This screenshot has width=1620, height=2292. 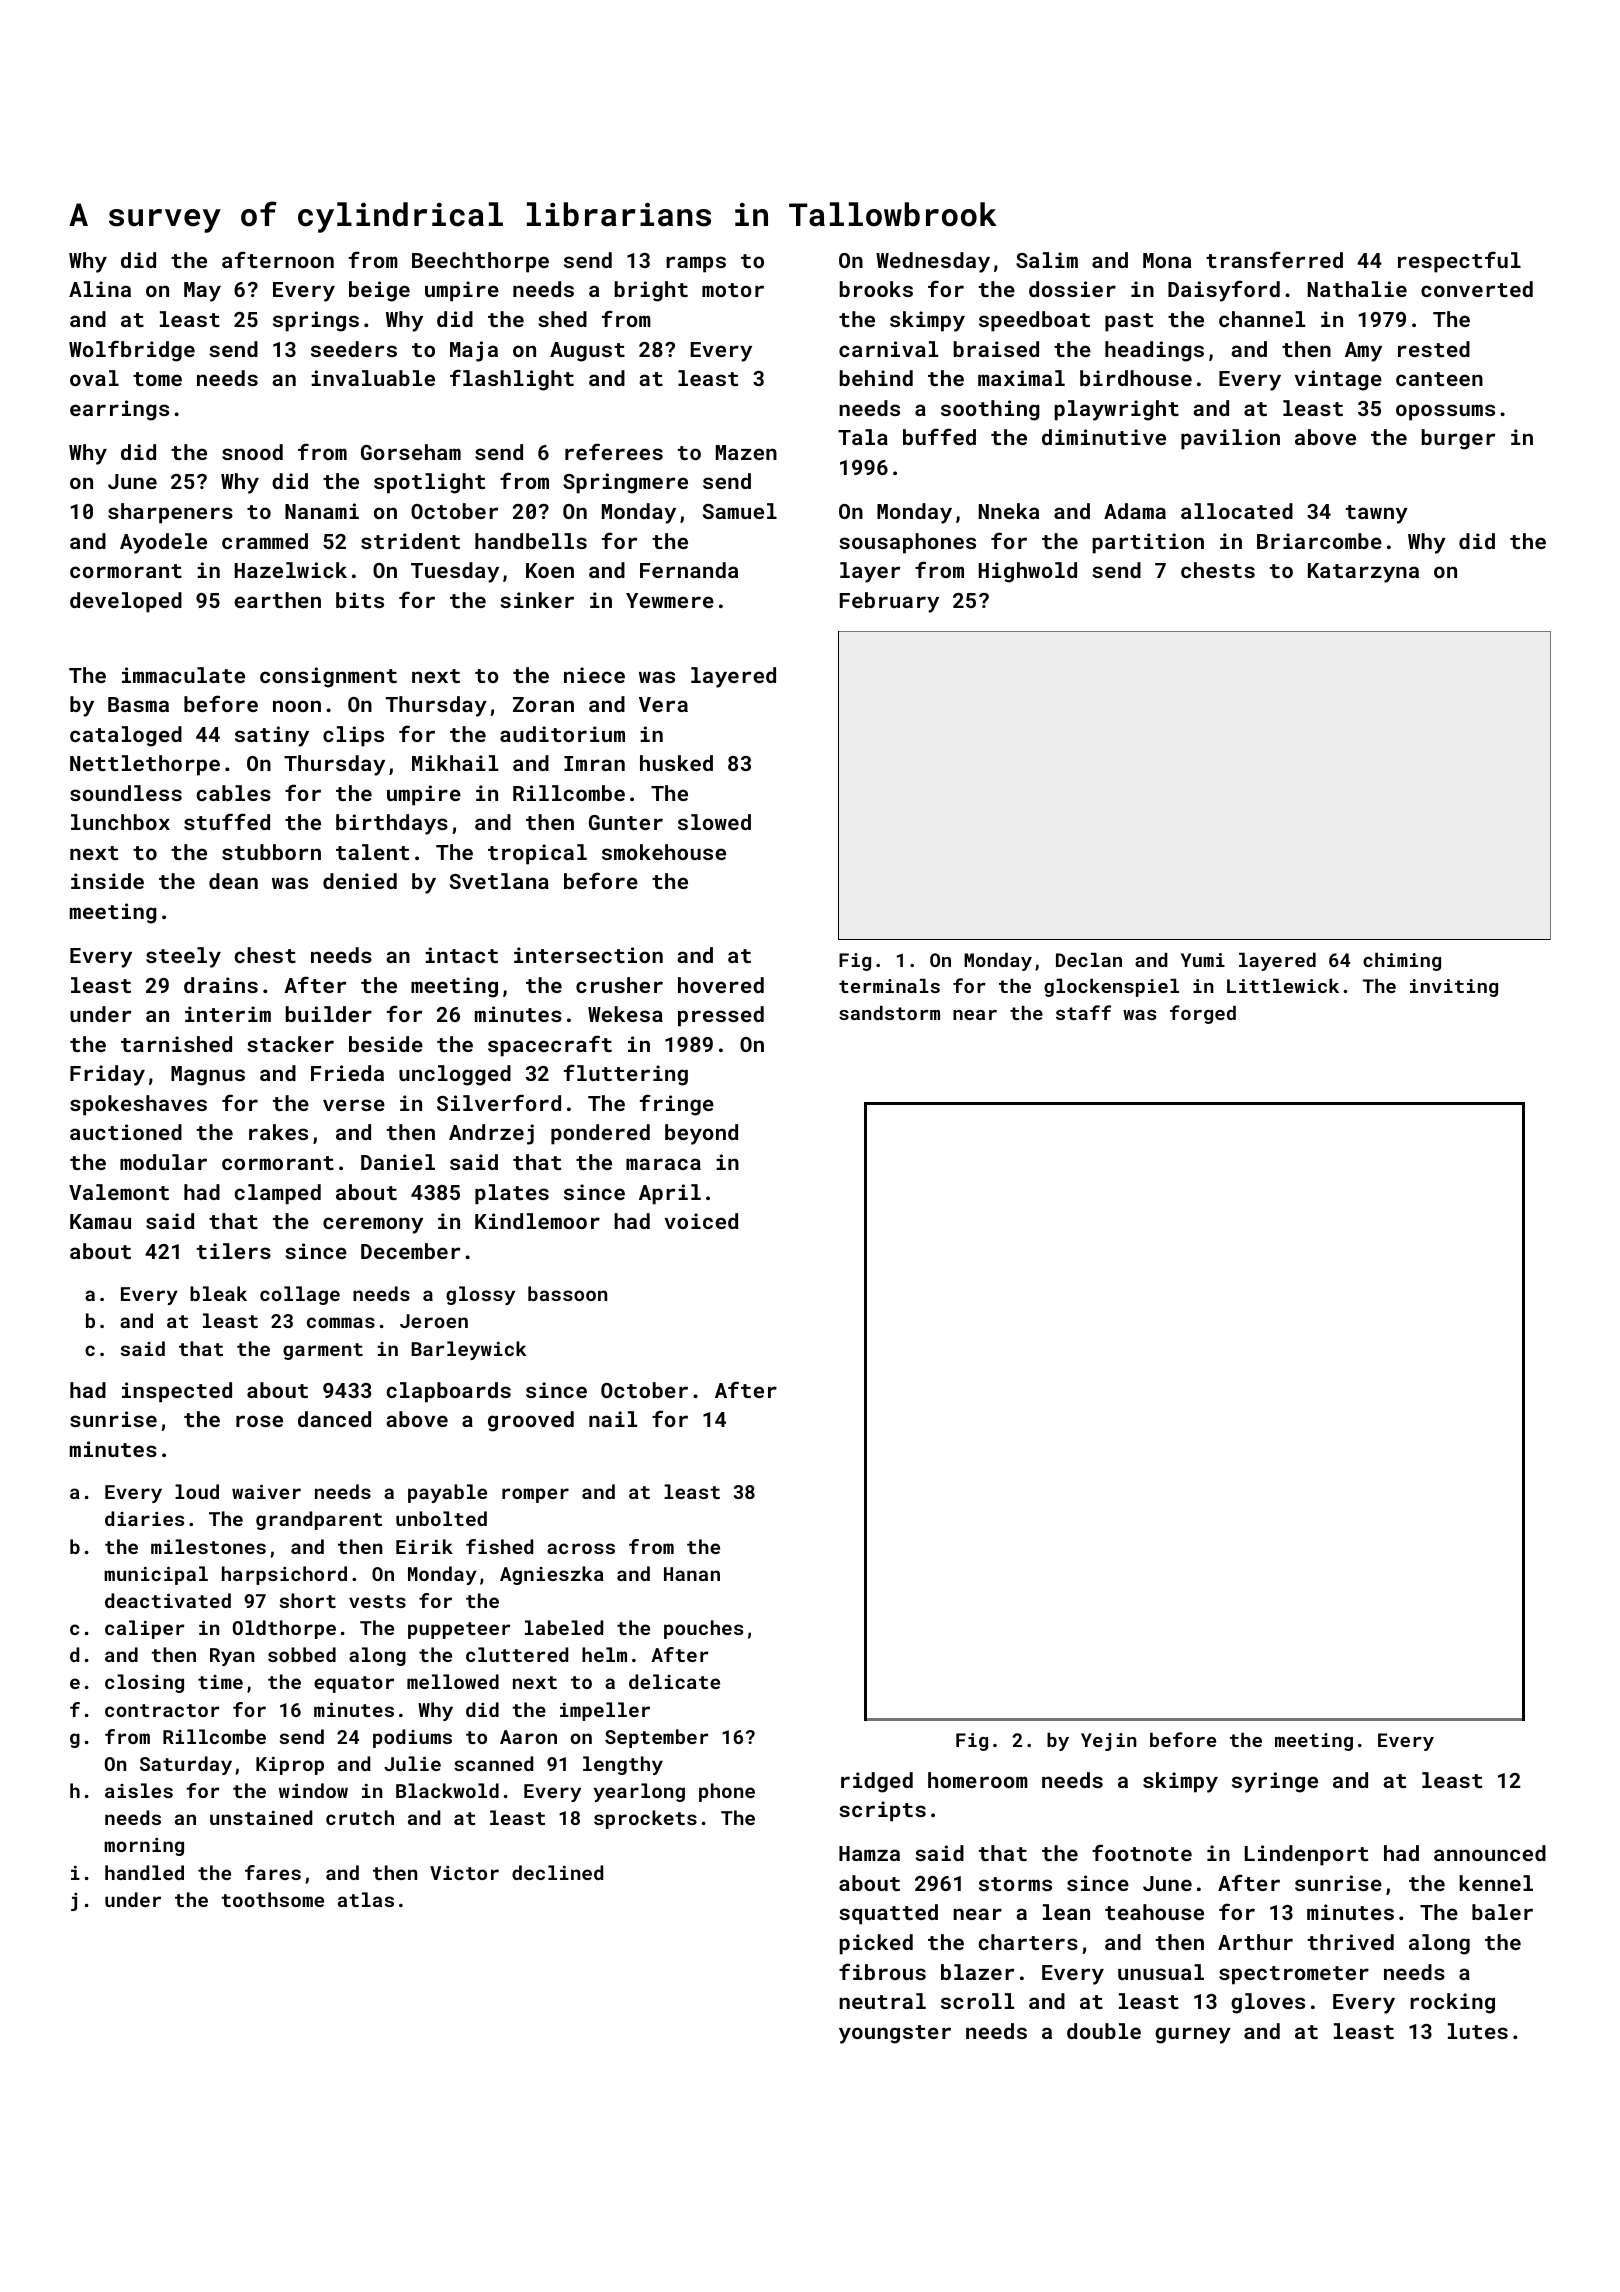 I want to click on Valemont, so click(x=119, y=1192).
